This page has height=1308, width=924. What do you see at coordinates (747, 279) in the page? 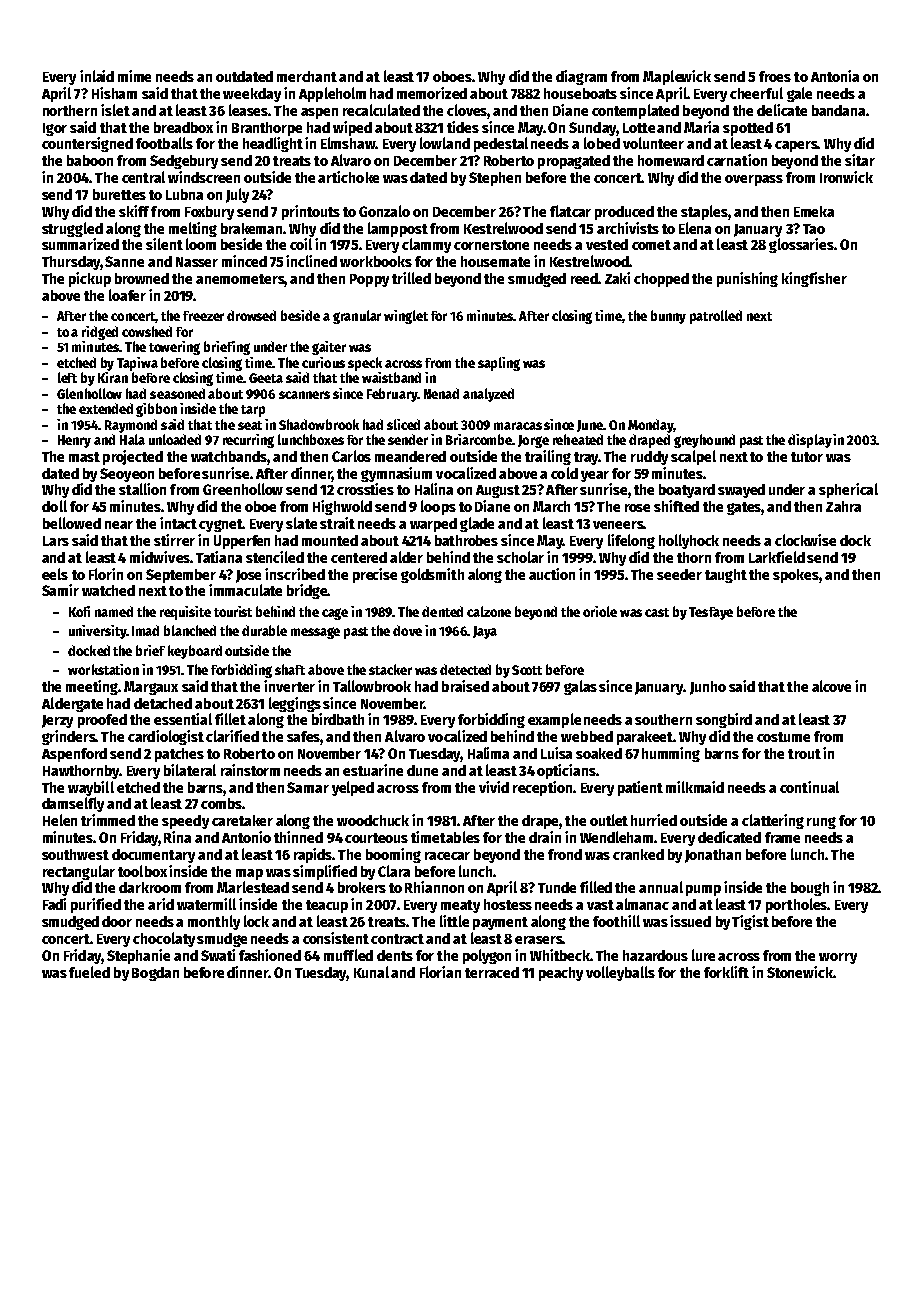
I see `punishing` at bounding box center [747, 279].
